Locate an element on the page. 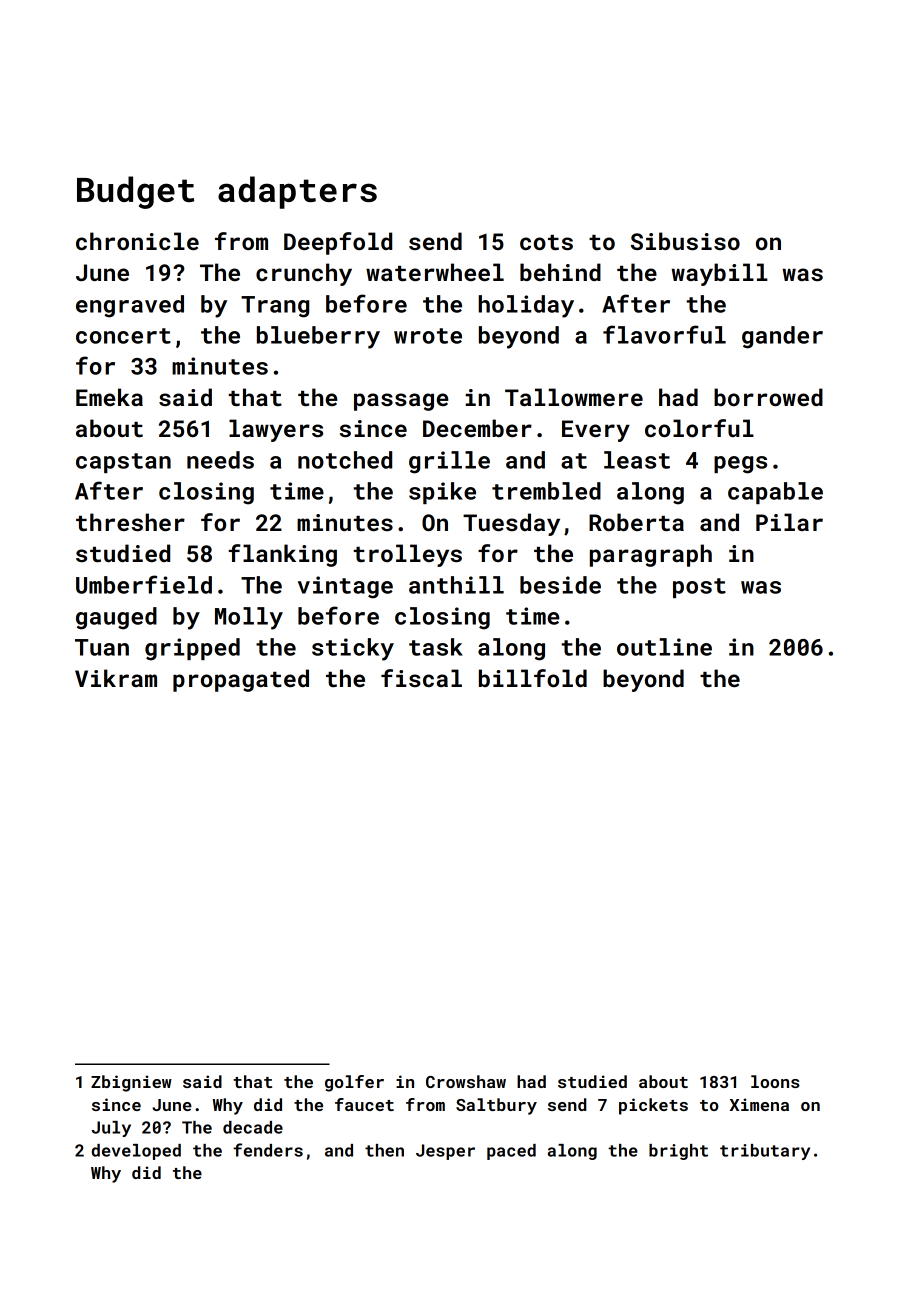 The width and height of the document is (924, 1311). Sibusiso is located at coordinates (685, 241).
